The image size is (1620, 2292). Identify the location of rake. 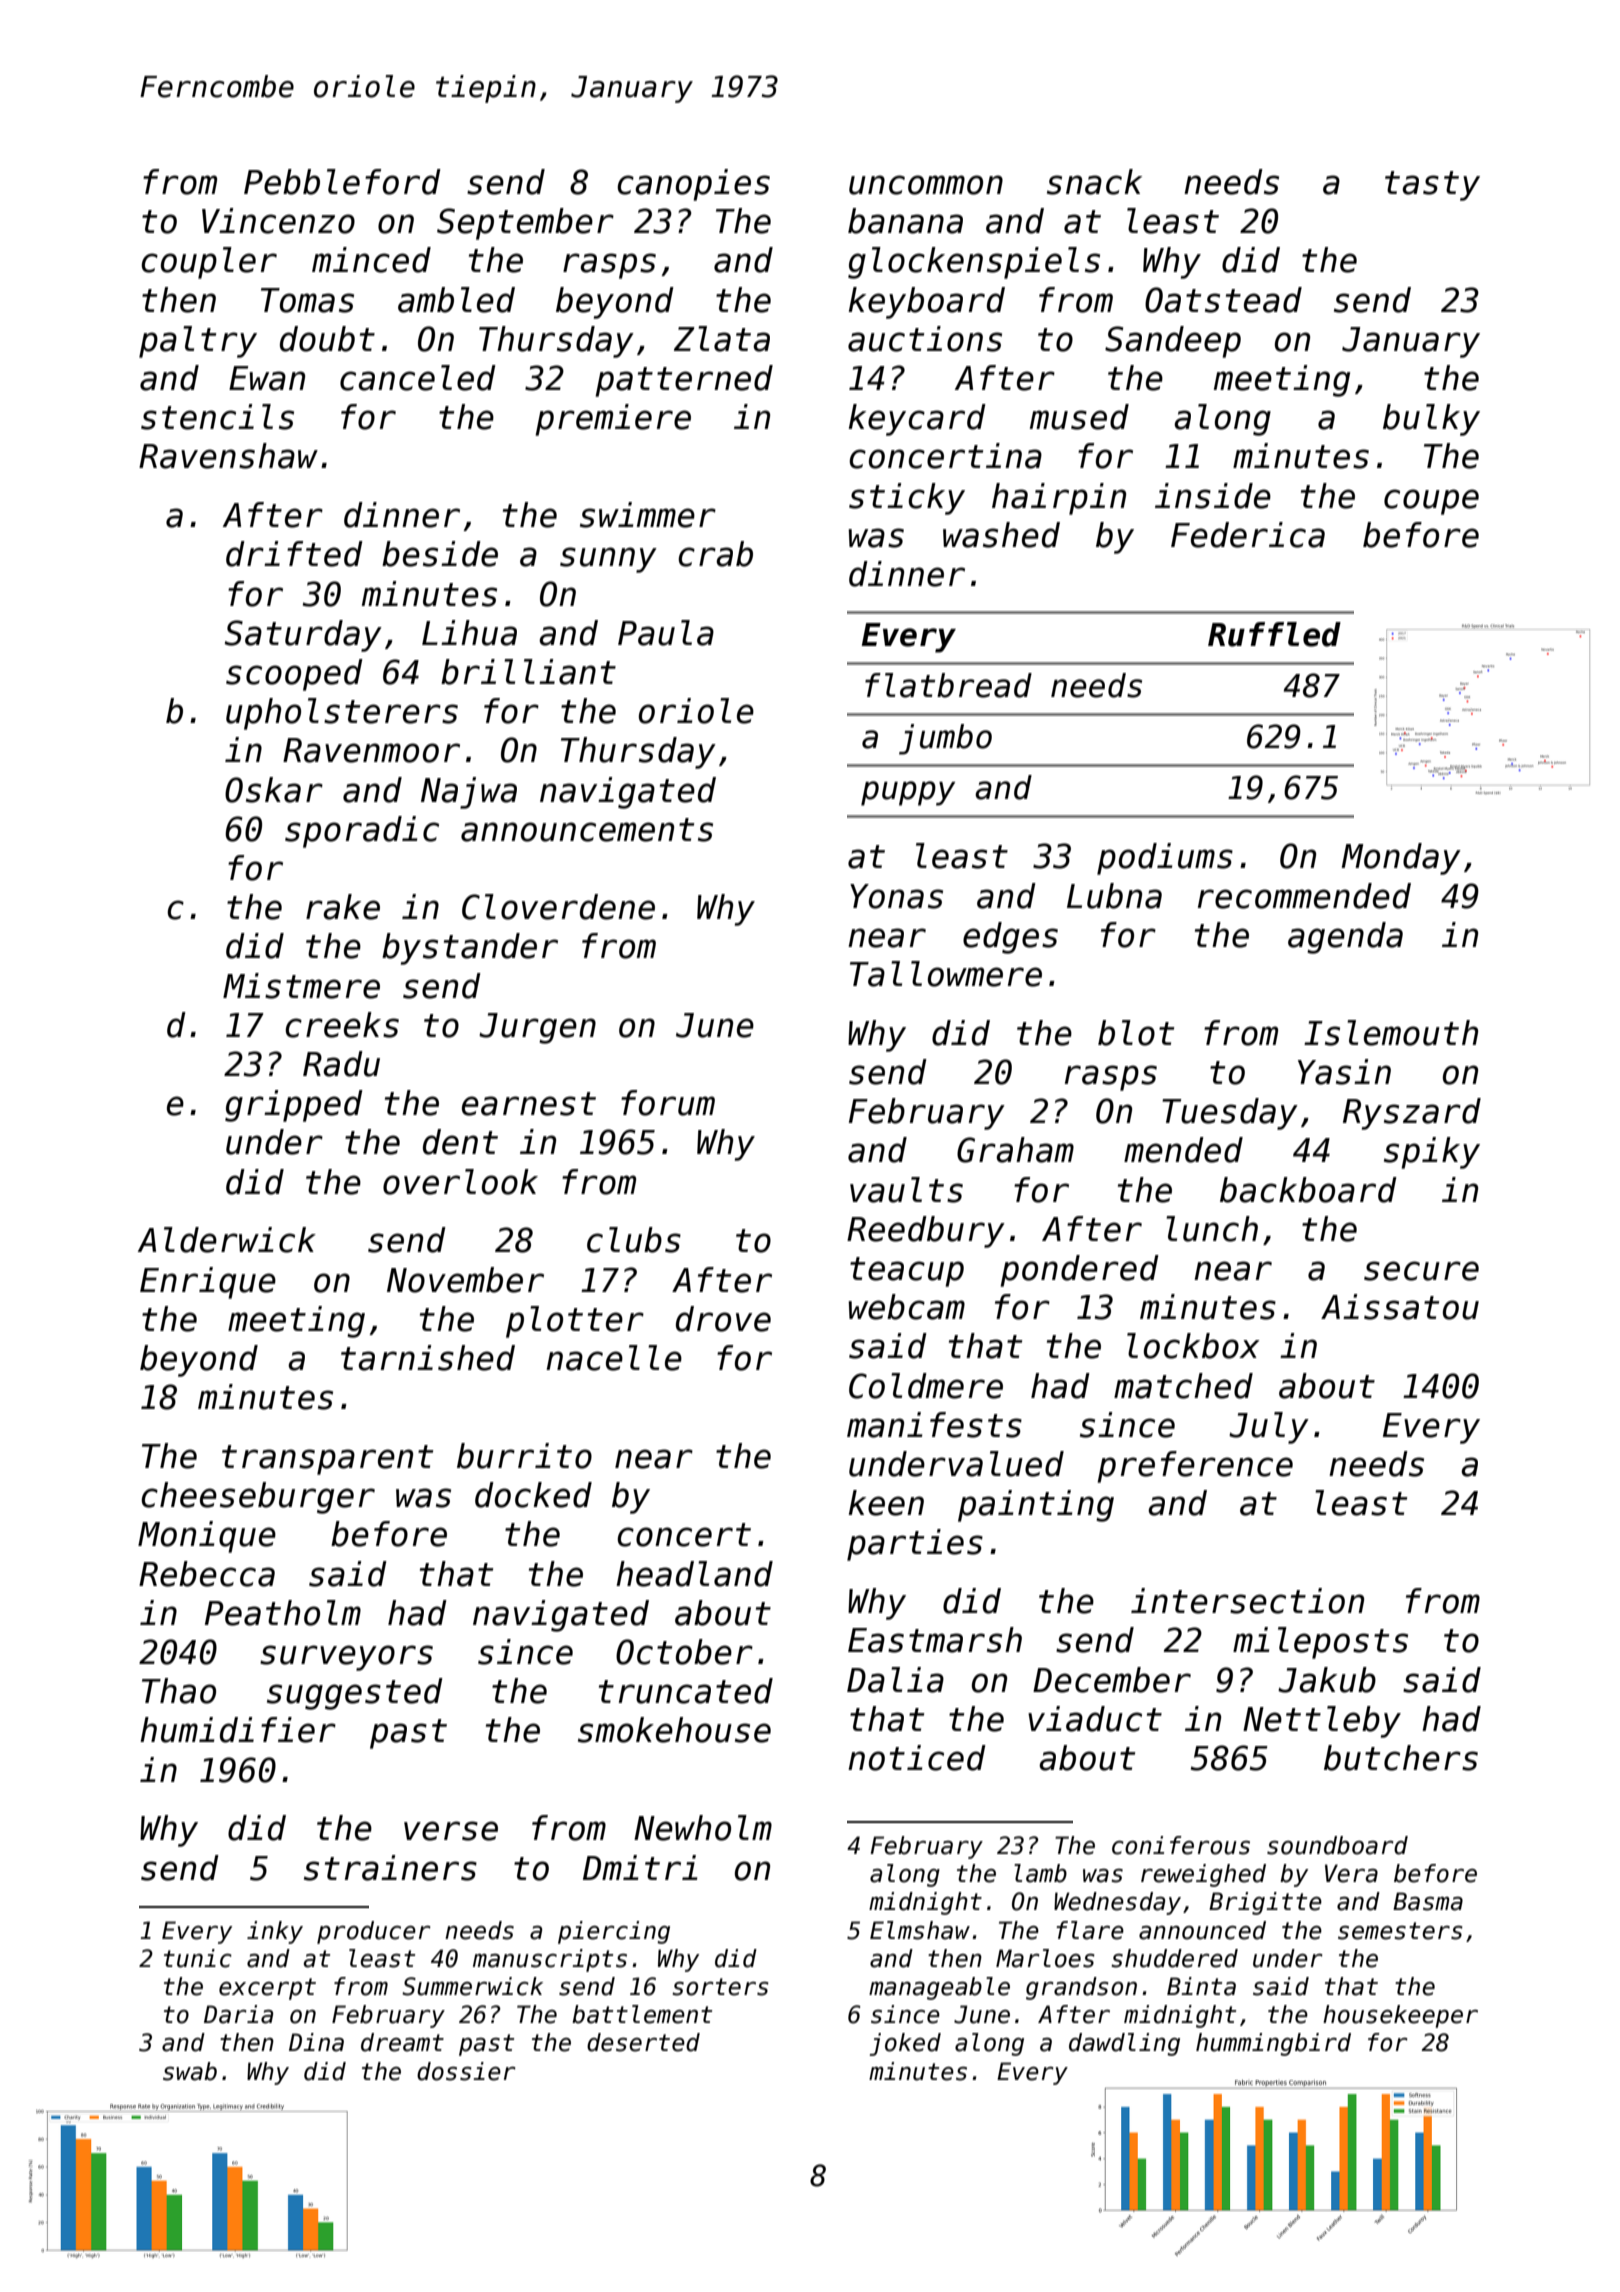
(343, 907).
